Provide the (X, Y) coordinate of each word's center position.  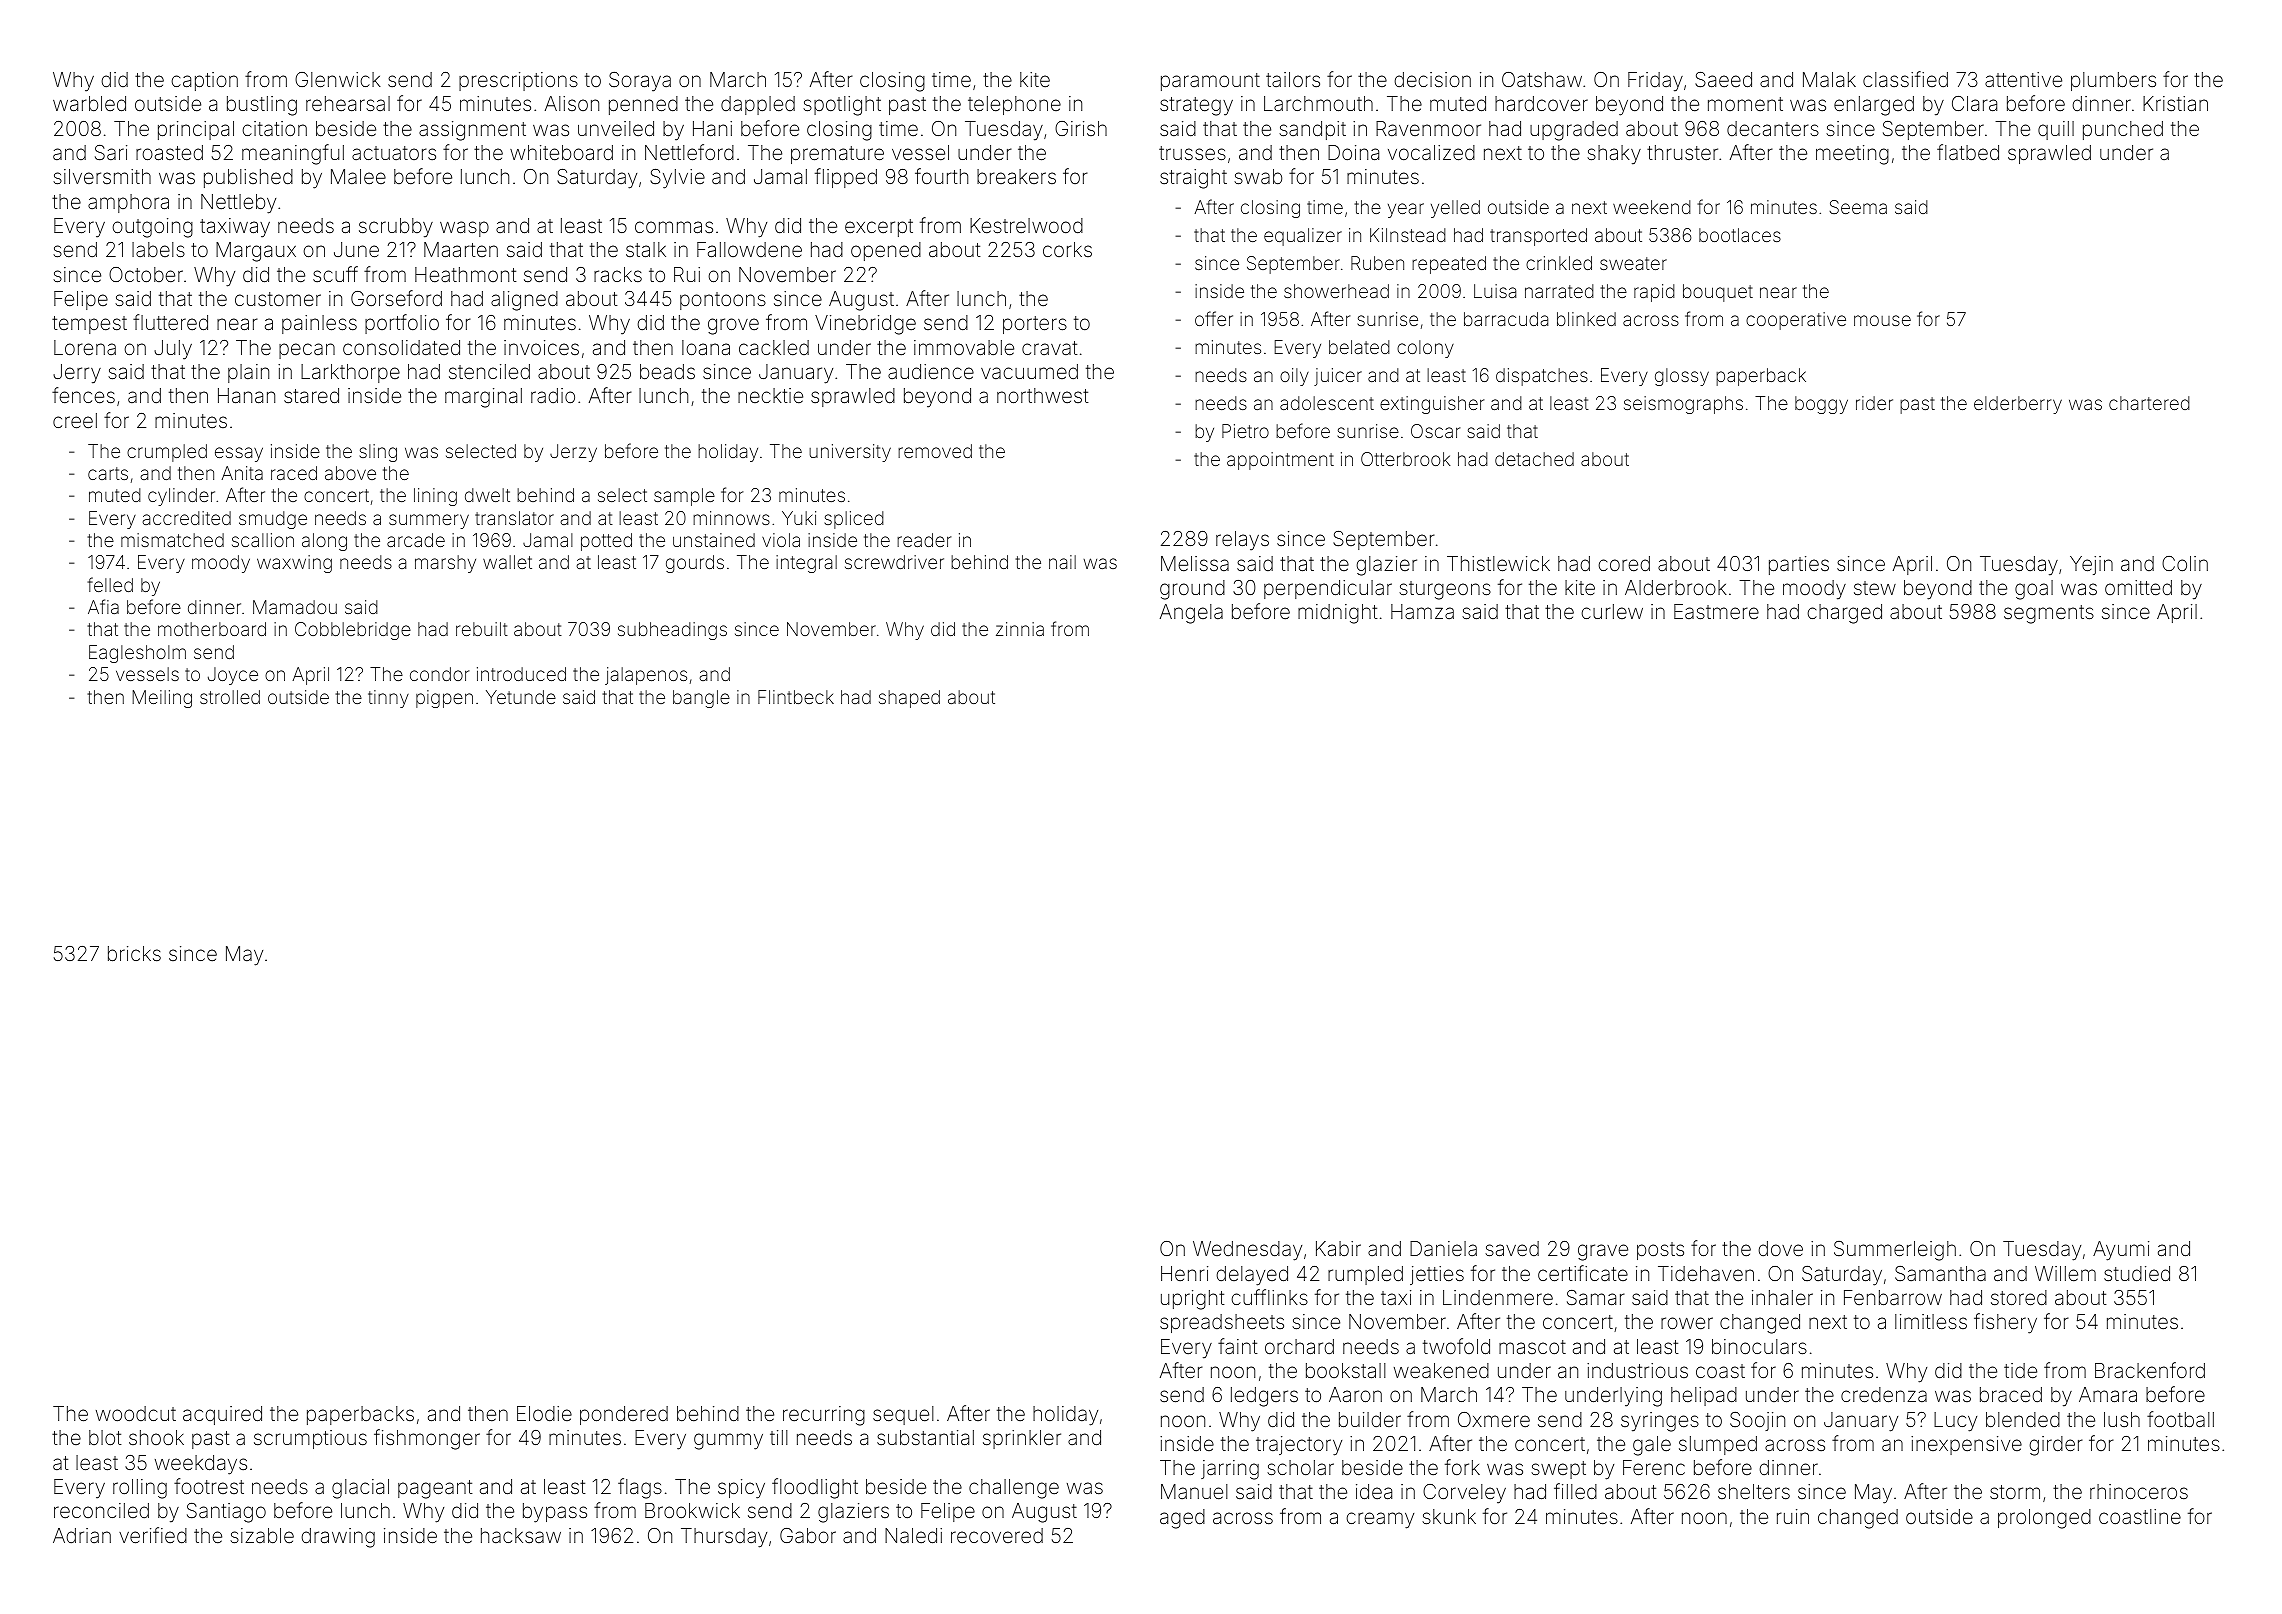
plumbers (2113, 81)
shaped (909, 699)
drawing (338, 1538)
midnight (1337, 614)
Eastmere (1716, 611)
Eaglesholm (137, 654)
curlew (1612, 611)
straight (1193, 179)
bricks (134, 953)
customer (278, 299)
